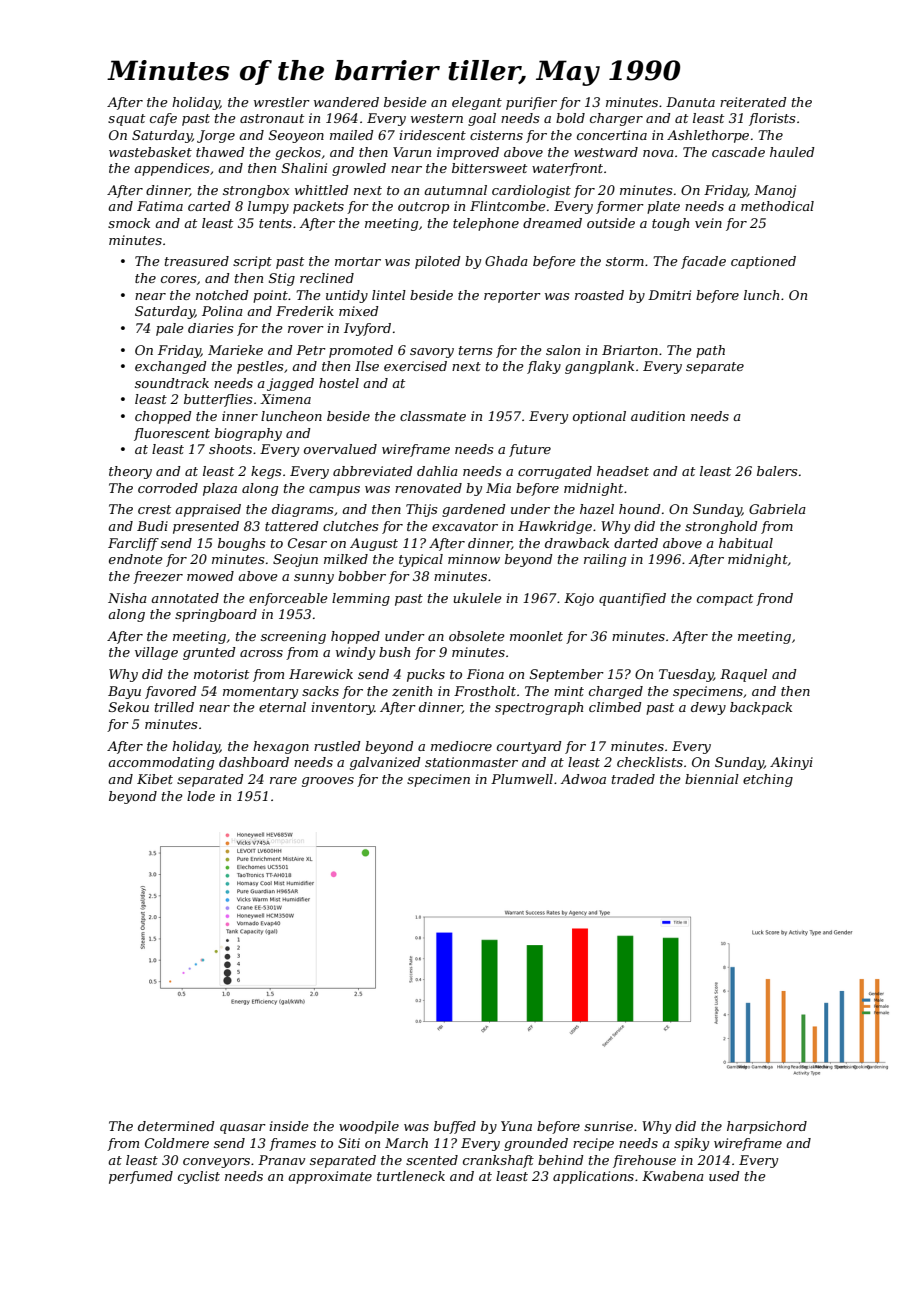  What do you see at coordinates (337, 746) in the page?
I see `rustled` at bounding box center [337, 746].
